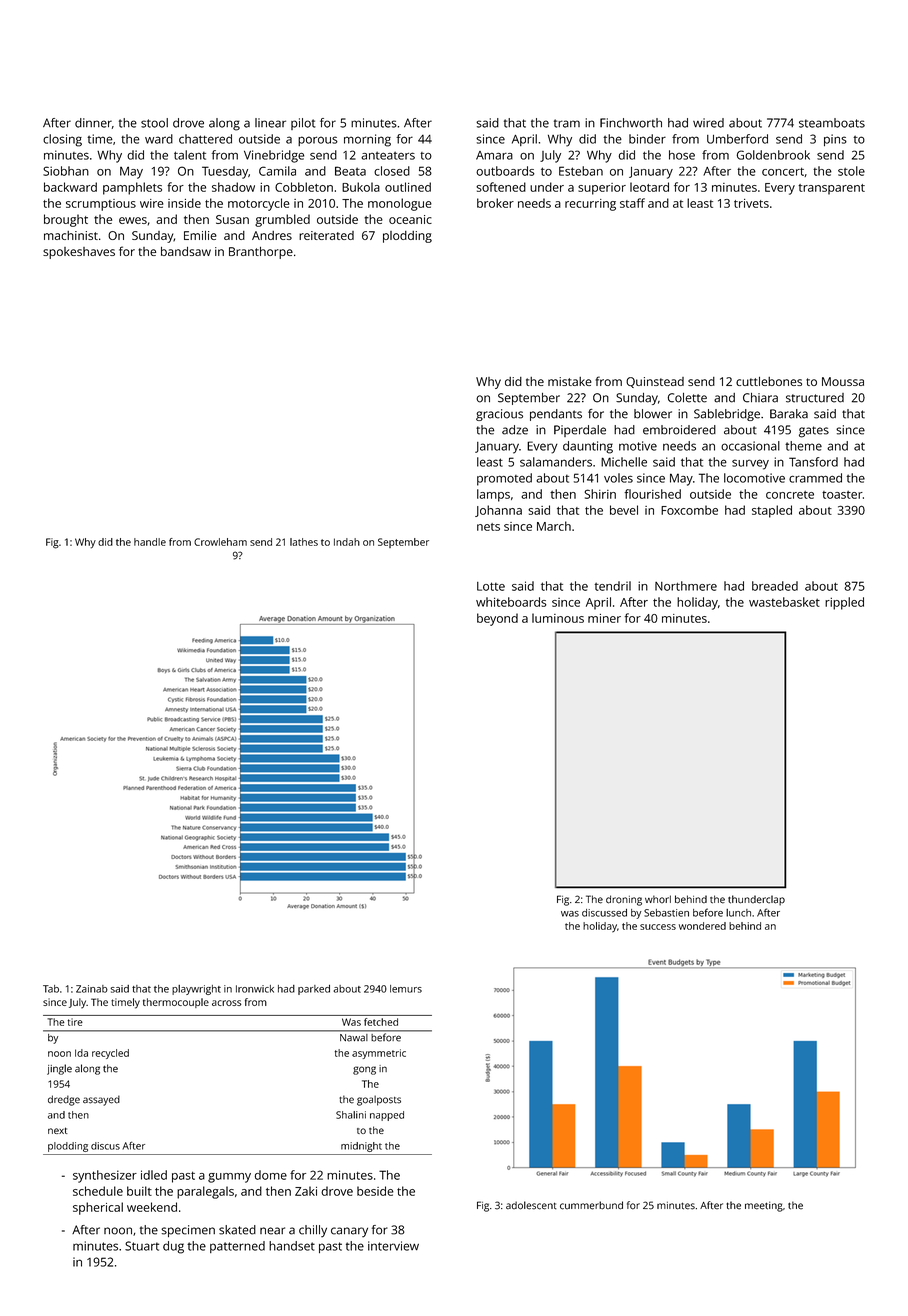 This document has width=908, height=1316. I want to click on handle, so click(150, 542).
